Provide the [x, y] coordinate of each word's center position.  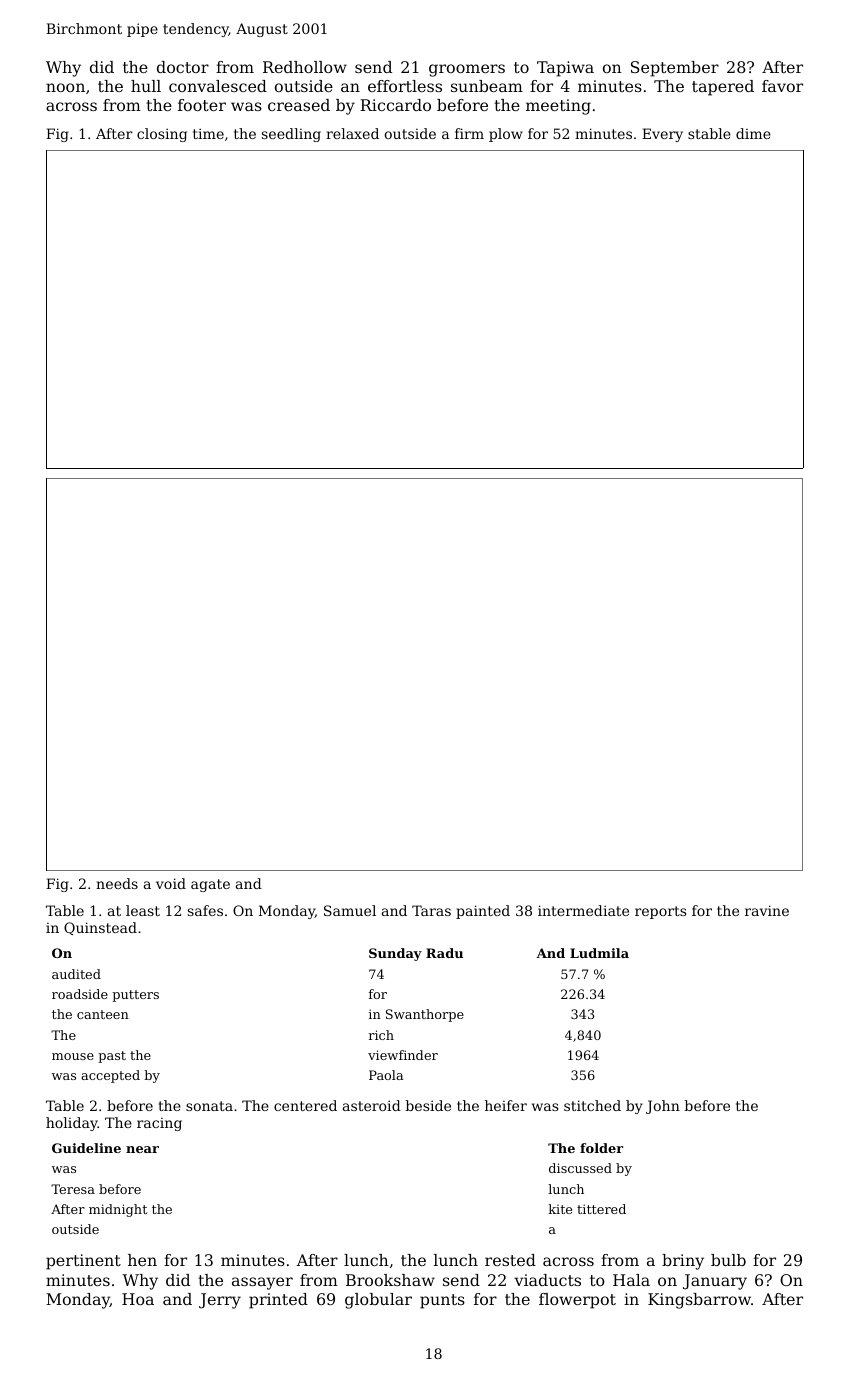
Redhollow [305, 67]
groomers [467, 70]
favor [782, 86]
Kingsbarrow [699, 1301]
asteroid [372, 1105]
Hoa [138, 1299]
